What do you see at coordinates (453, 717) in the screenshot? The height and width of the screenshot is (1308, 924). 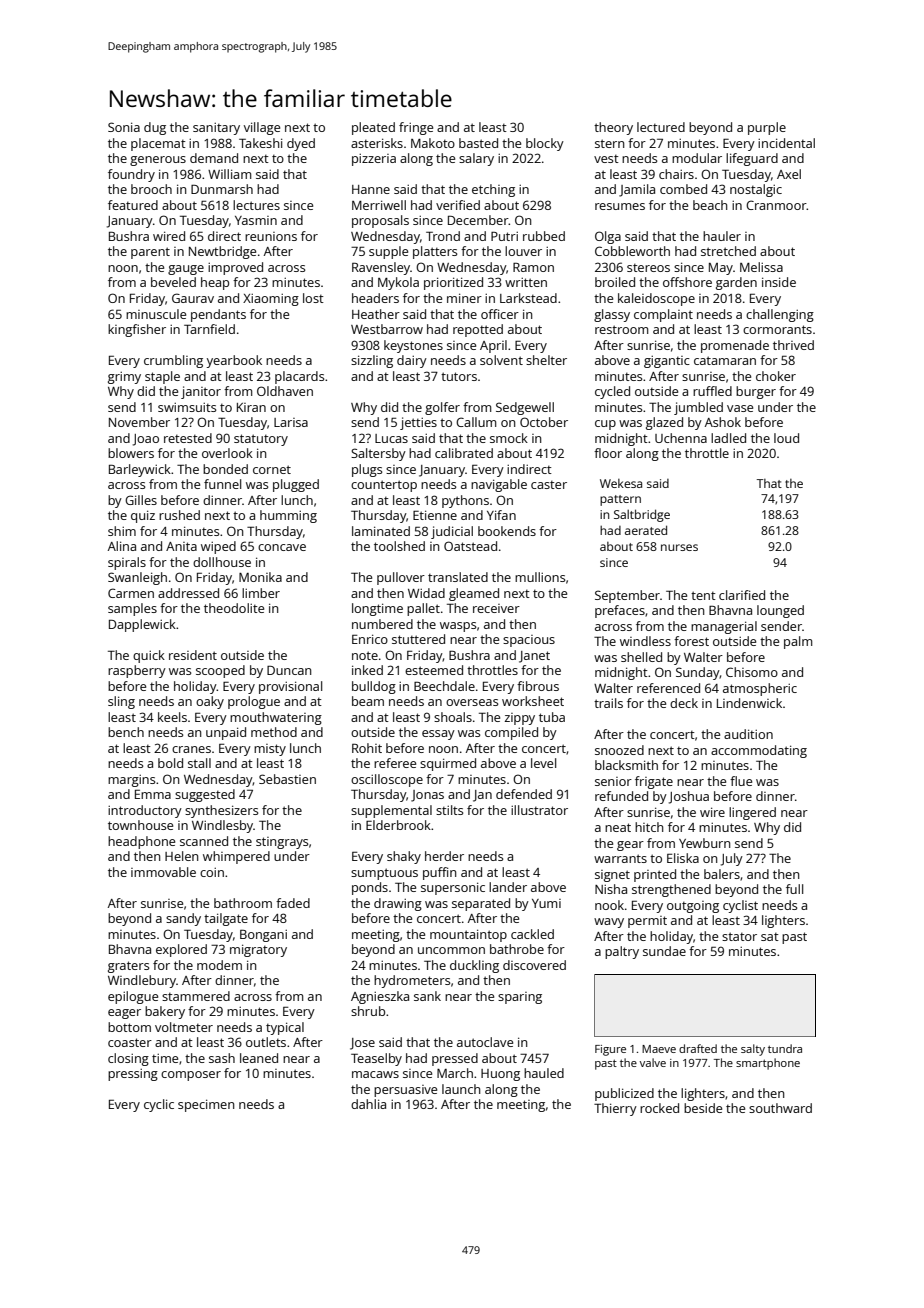 I see `shoals` at bounding box center [453, 717].
